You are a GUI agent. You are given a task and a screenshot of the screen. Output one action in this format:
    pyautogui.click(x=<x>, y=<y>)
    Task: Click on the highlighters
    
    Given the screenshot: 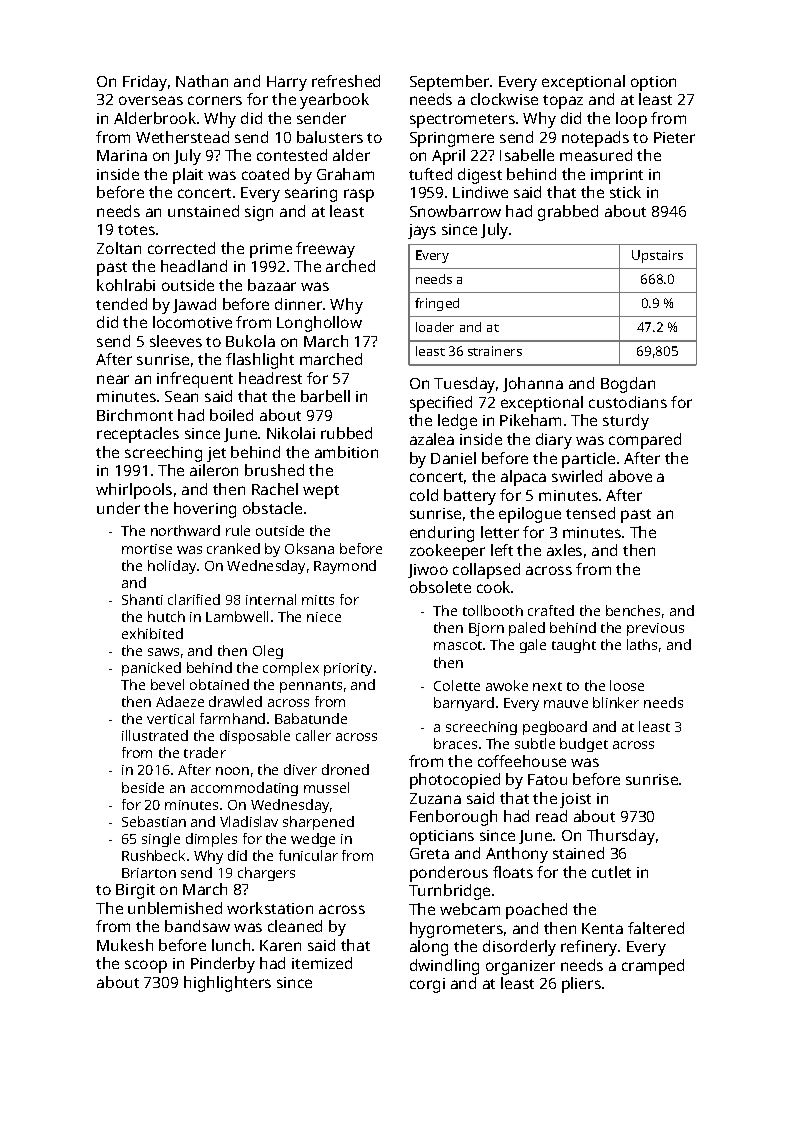 What is the action you would take?
    pyautogui.click(x=227, y=984)
